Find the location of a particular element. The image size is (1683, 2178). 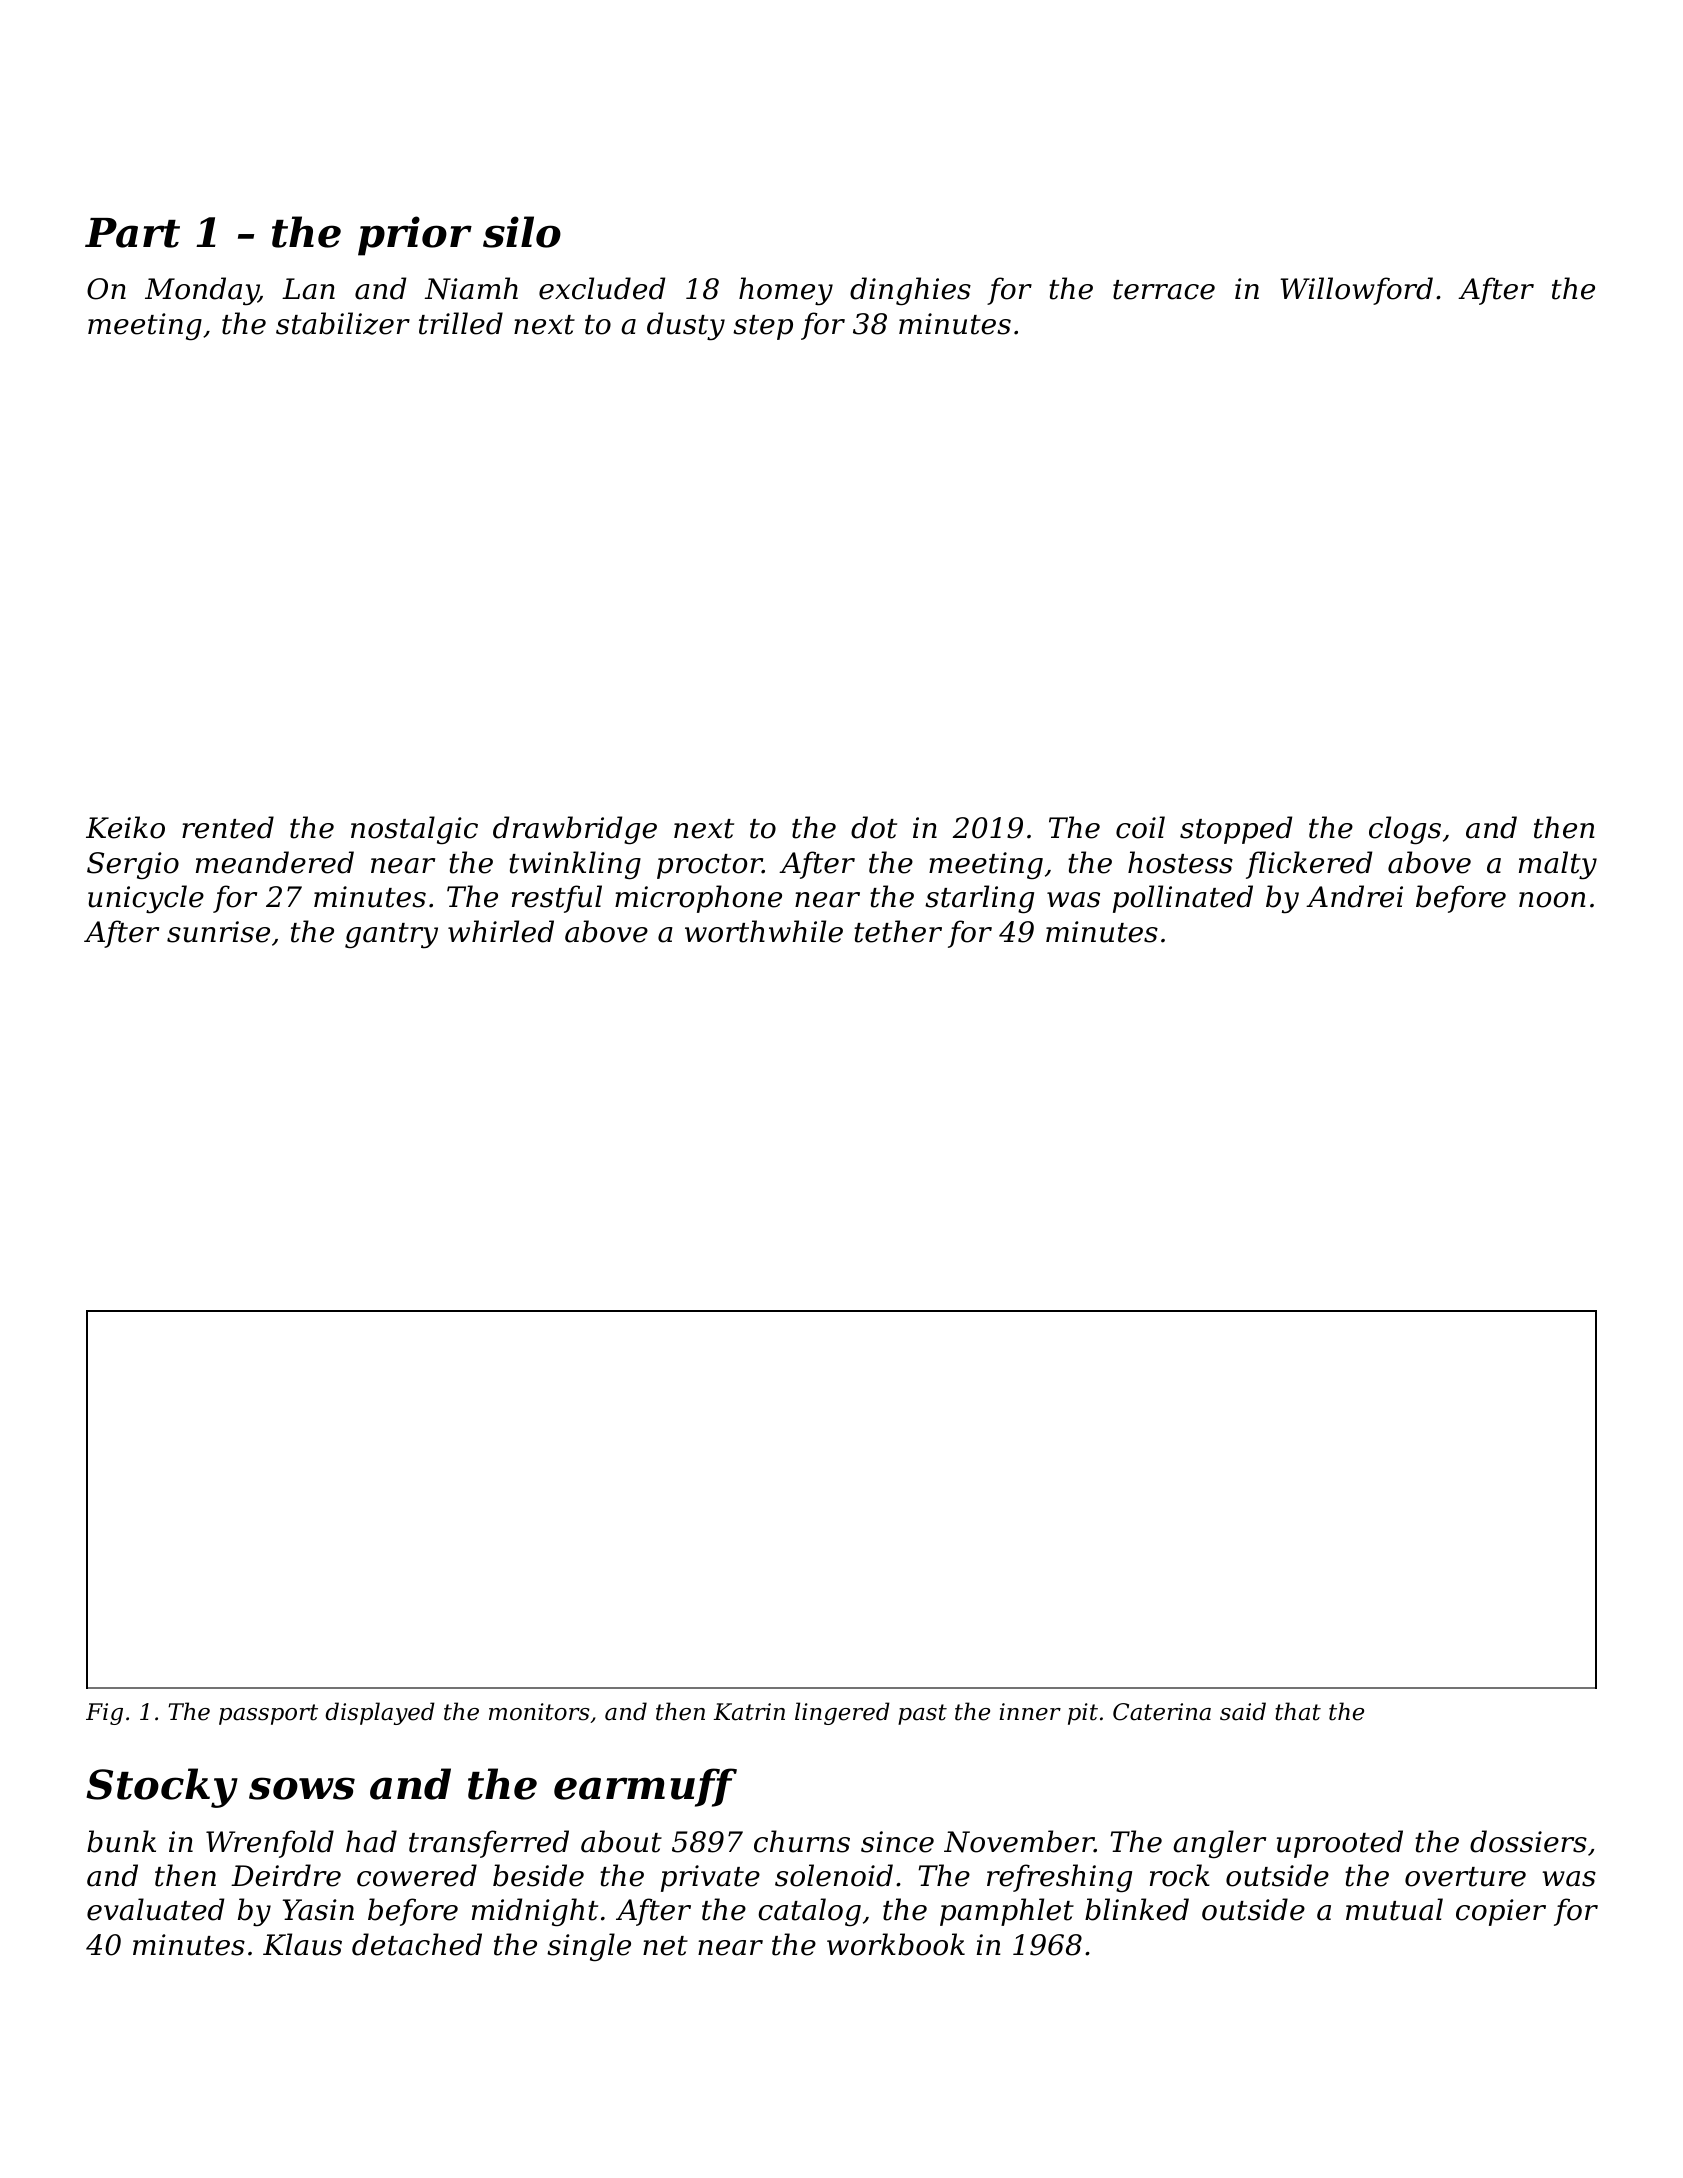

workbook is located at coordinates (896, 1944).
